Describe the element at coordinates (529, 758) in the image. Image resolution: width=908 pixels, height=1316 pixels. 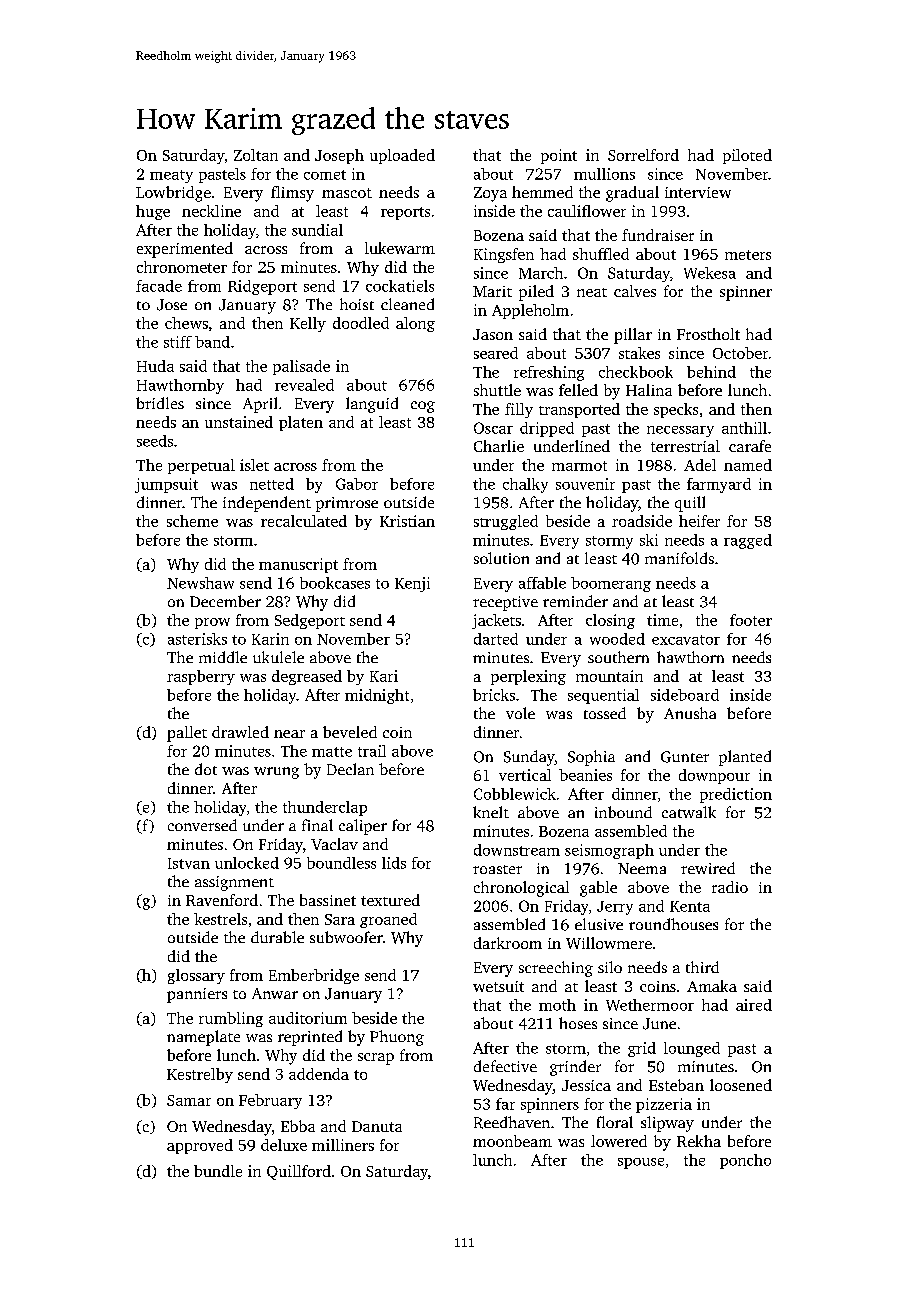
I see `Sunday` at that location.
